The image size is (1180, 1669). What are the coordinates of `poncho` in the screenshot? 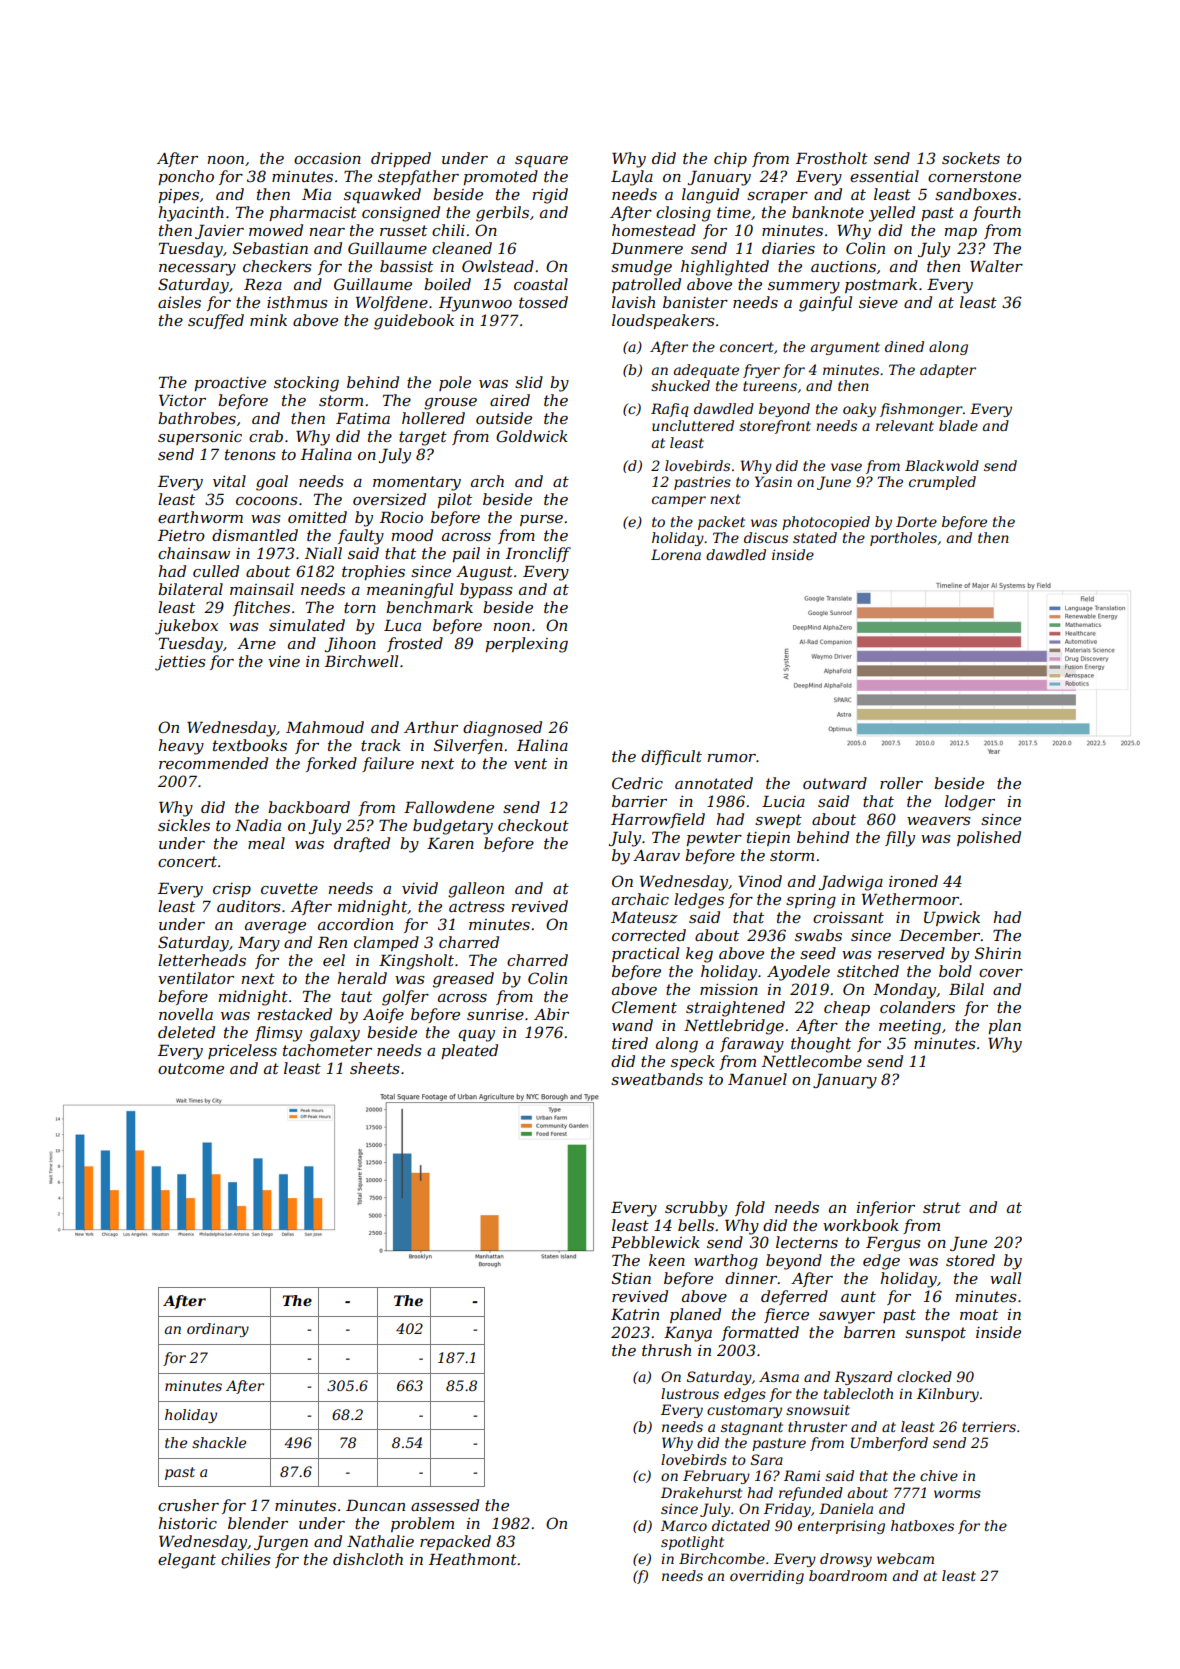 It's located at (186, 177).
